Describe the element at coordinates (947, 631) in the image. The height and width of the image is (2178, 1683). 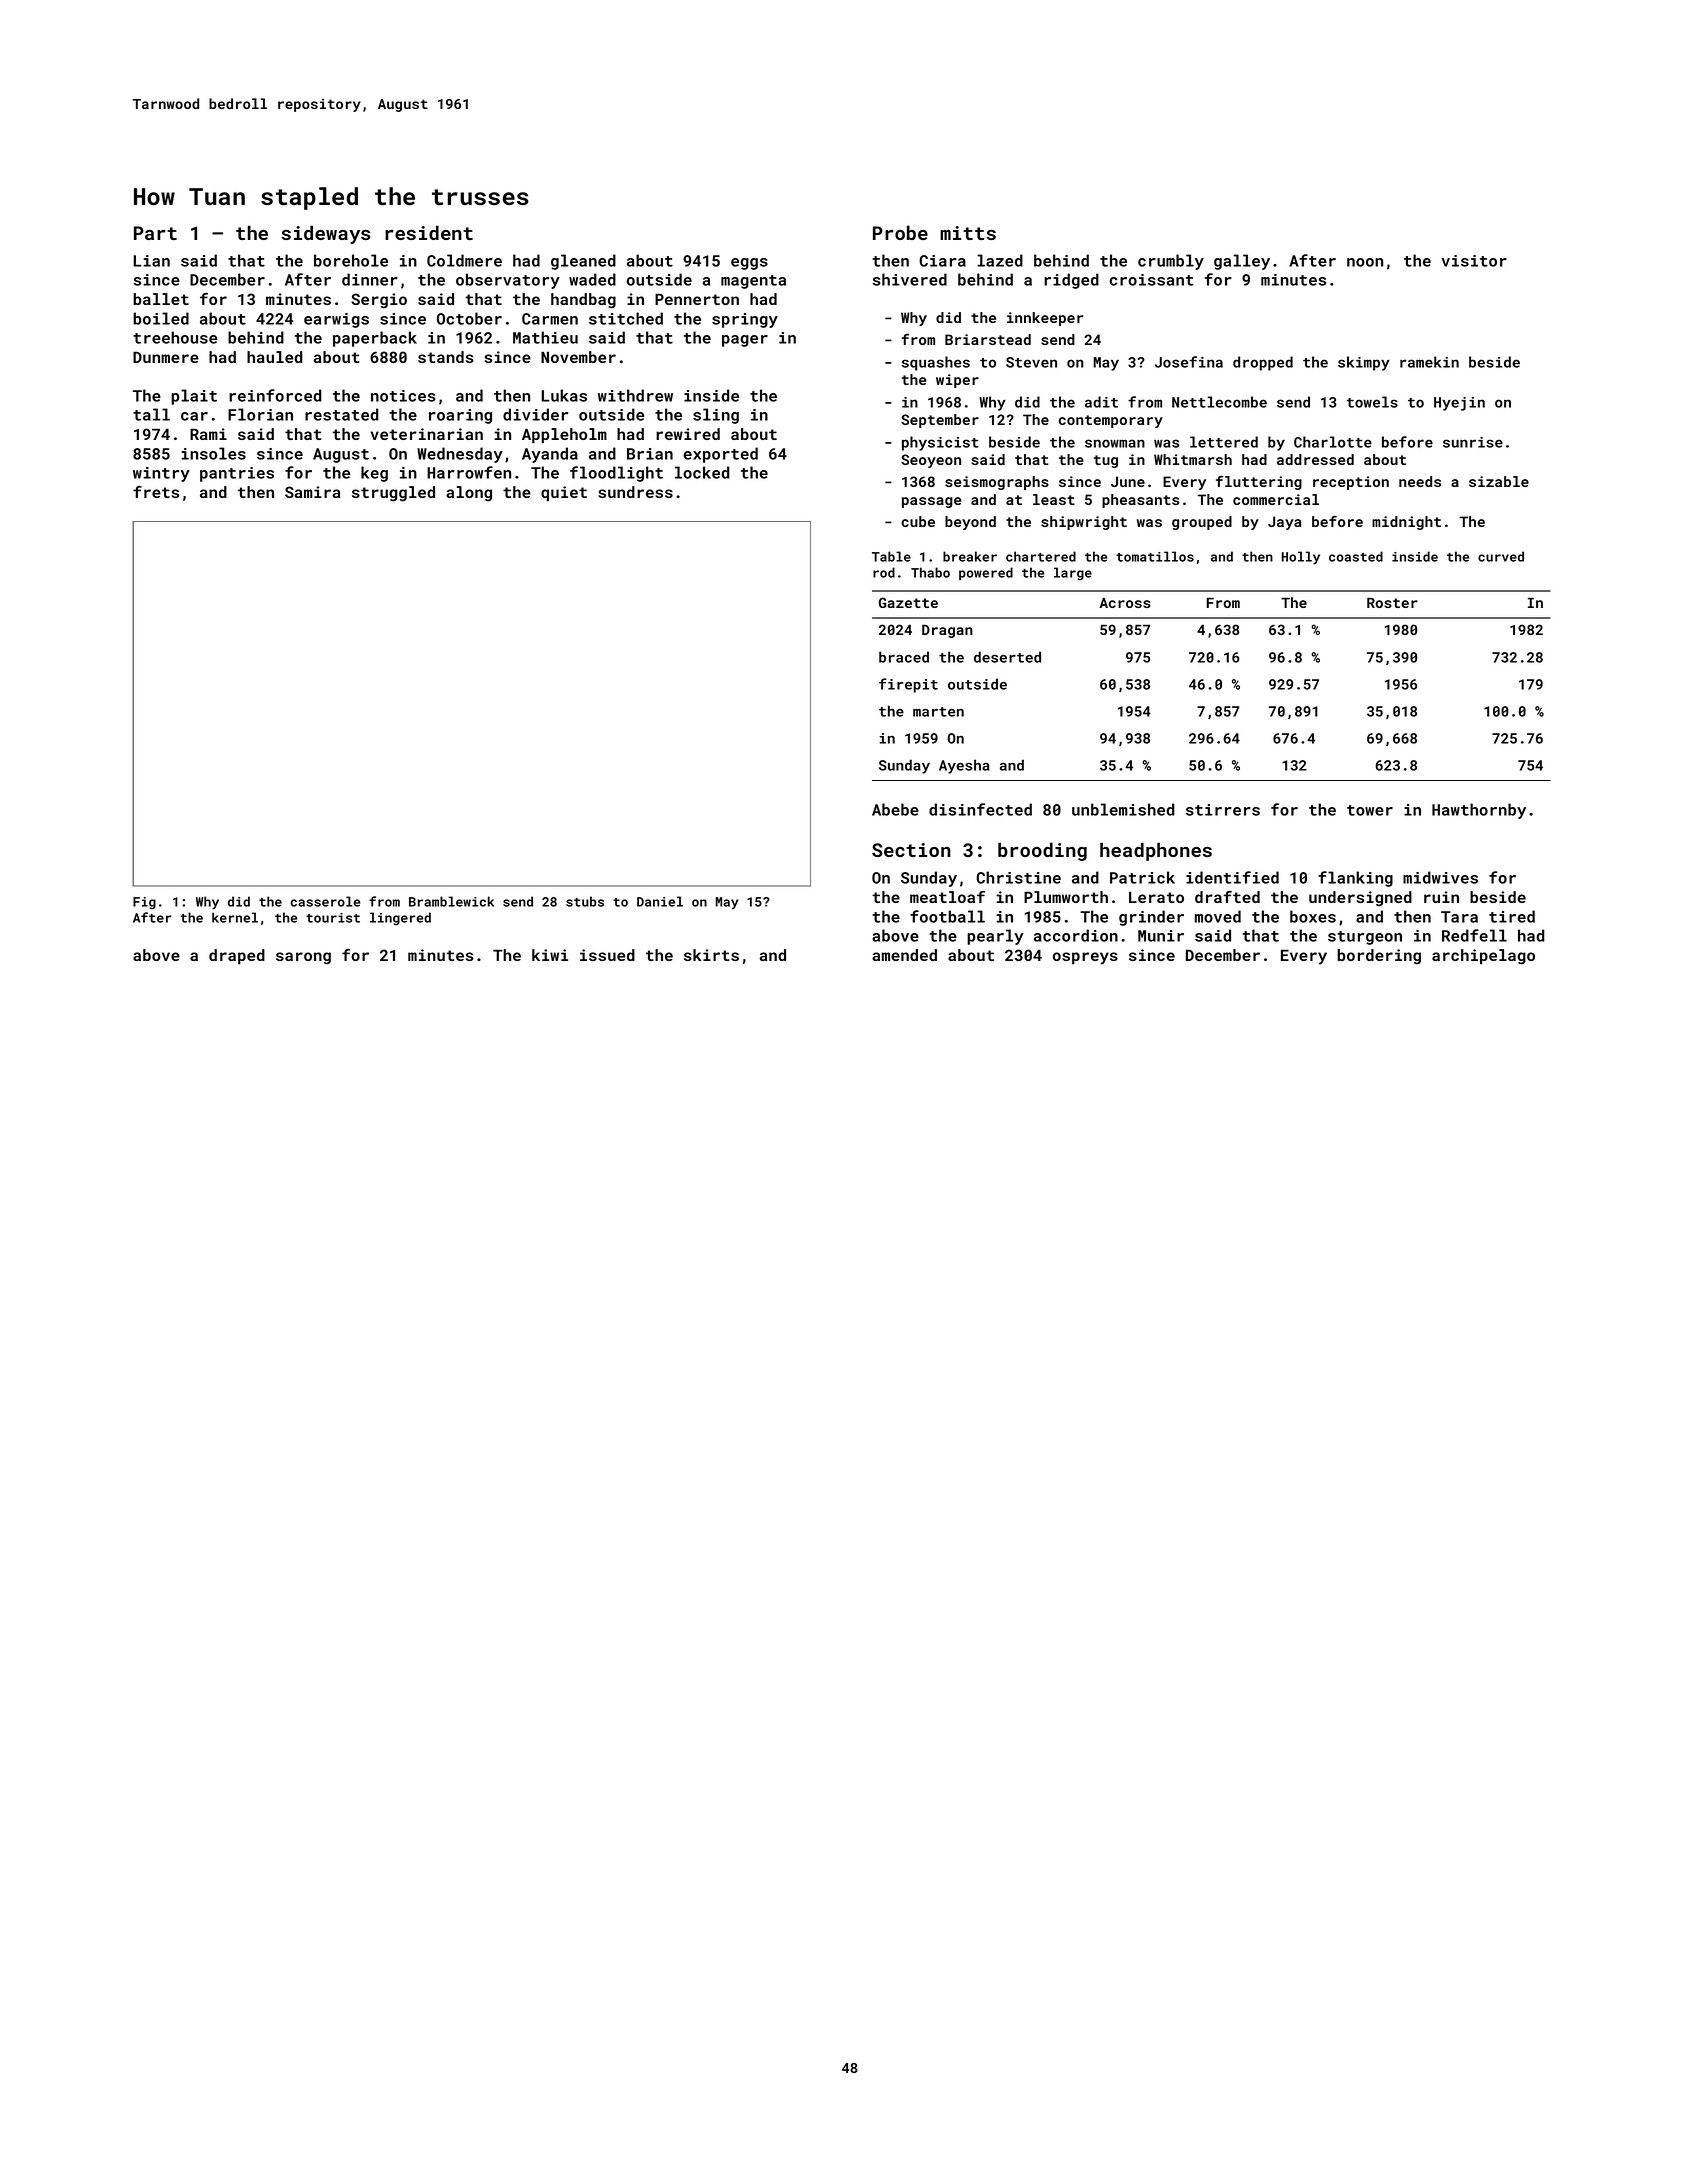
I see `Dragan` at that location.
